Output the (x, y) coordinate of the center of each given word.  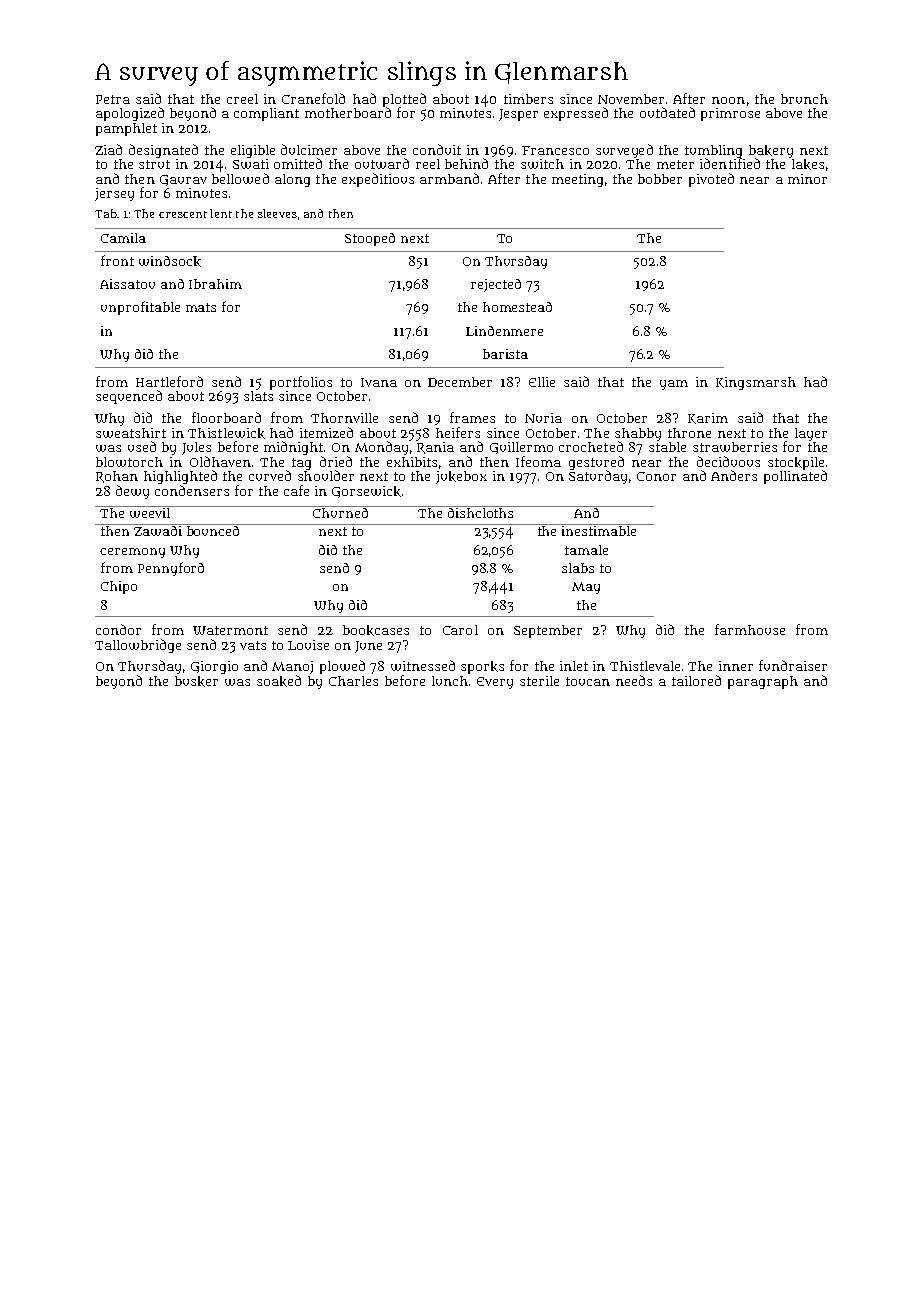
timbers (528, 99)
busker (196, 681)
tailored (696, 680)
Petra (113, 99)
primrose (730, 114)
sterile (539, 681)
